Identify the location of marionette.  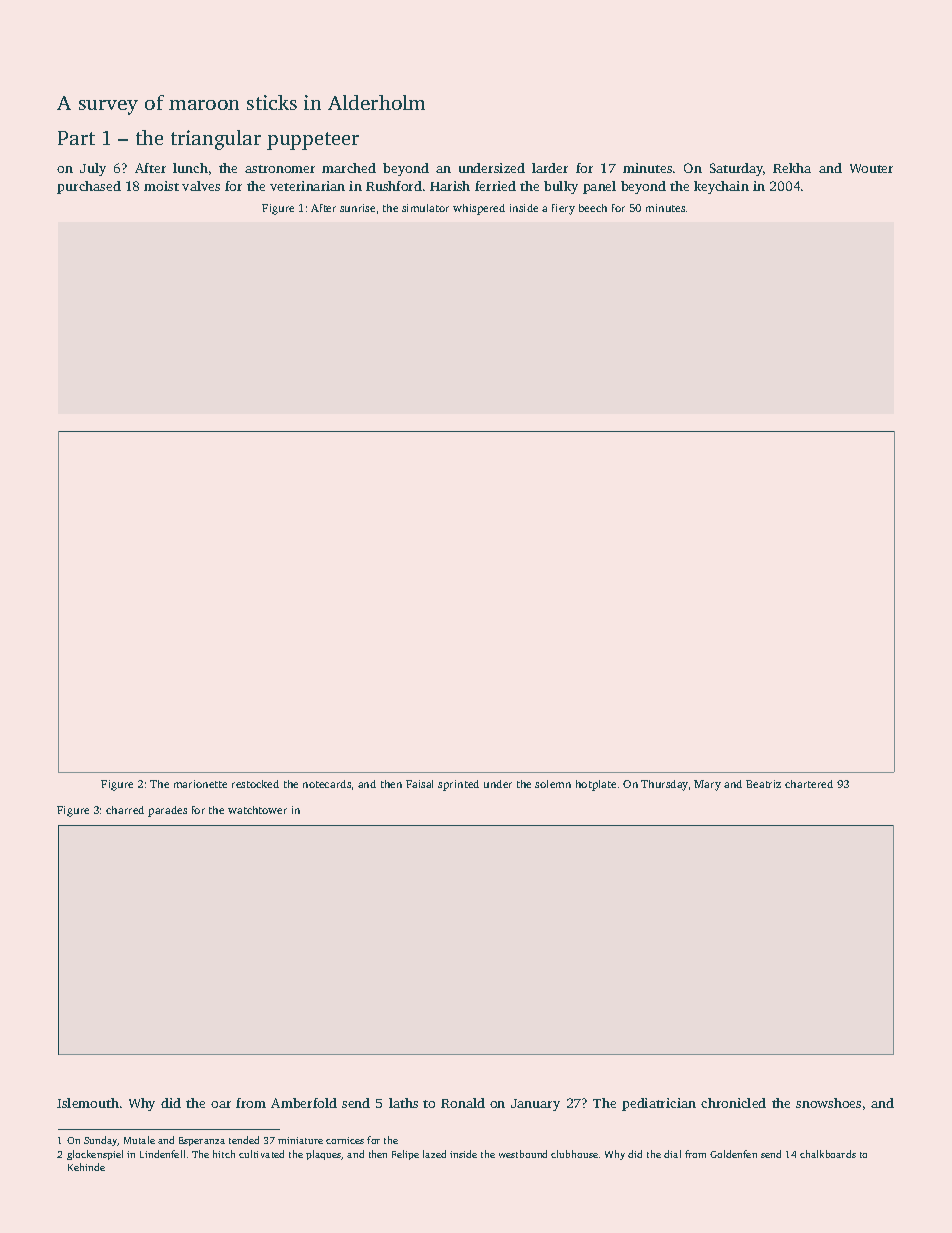
(200, 784).
